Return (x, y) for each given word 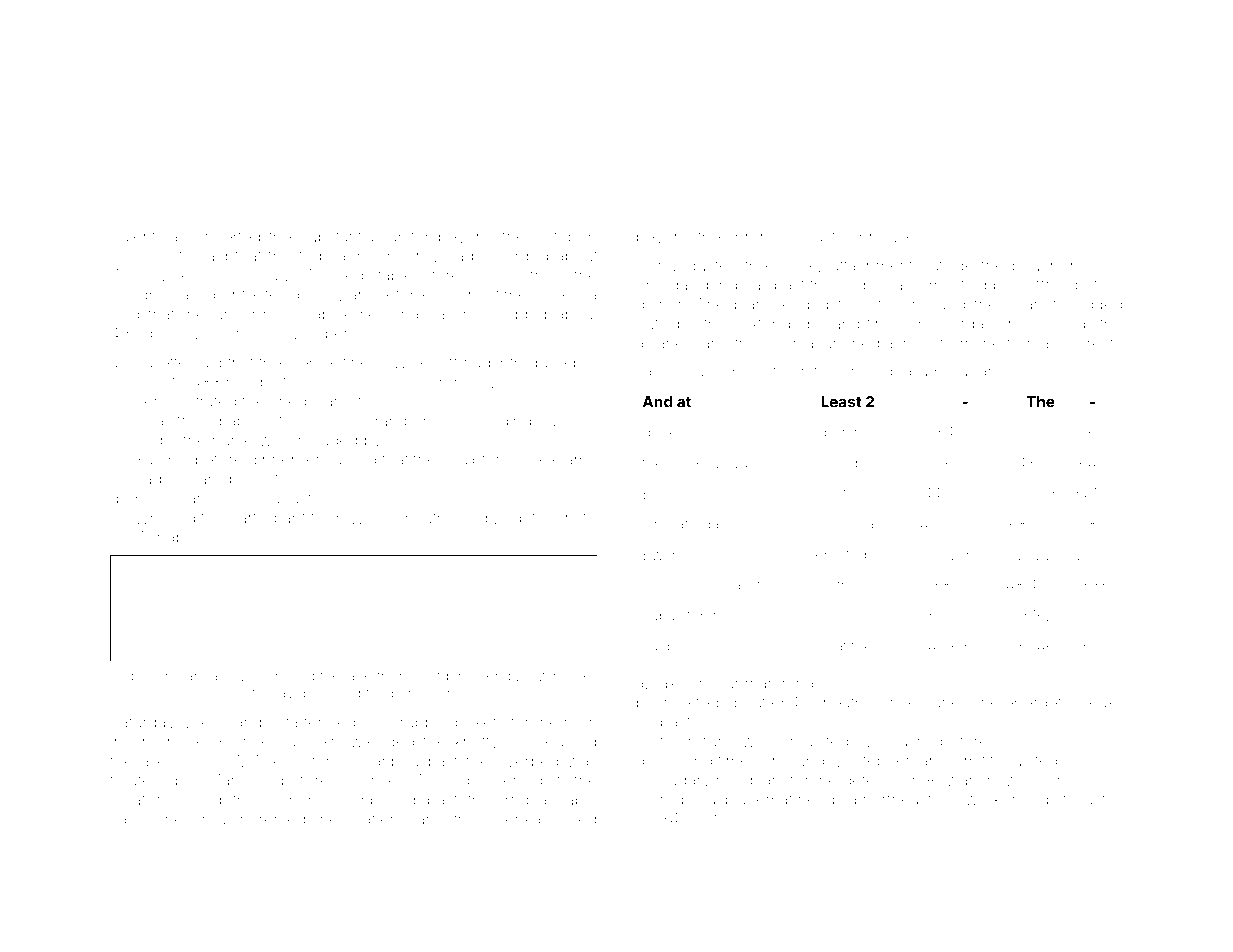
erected (841, 554)
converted (223, 237)
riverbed (528, 761)
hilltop (555, 237)
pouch (1035, 267)
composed (376, 801)
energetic (1039, 704)
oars (194, 500)
